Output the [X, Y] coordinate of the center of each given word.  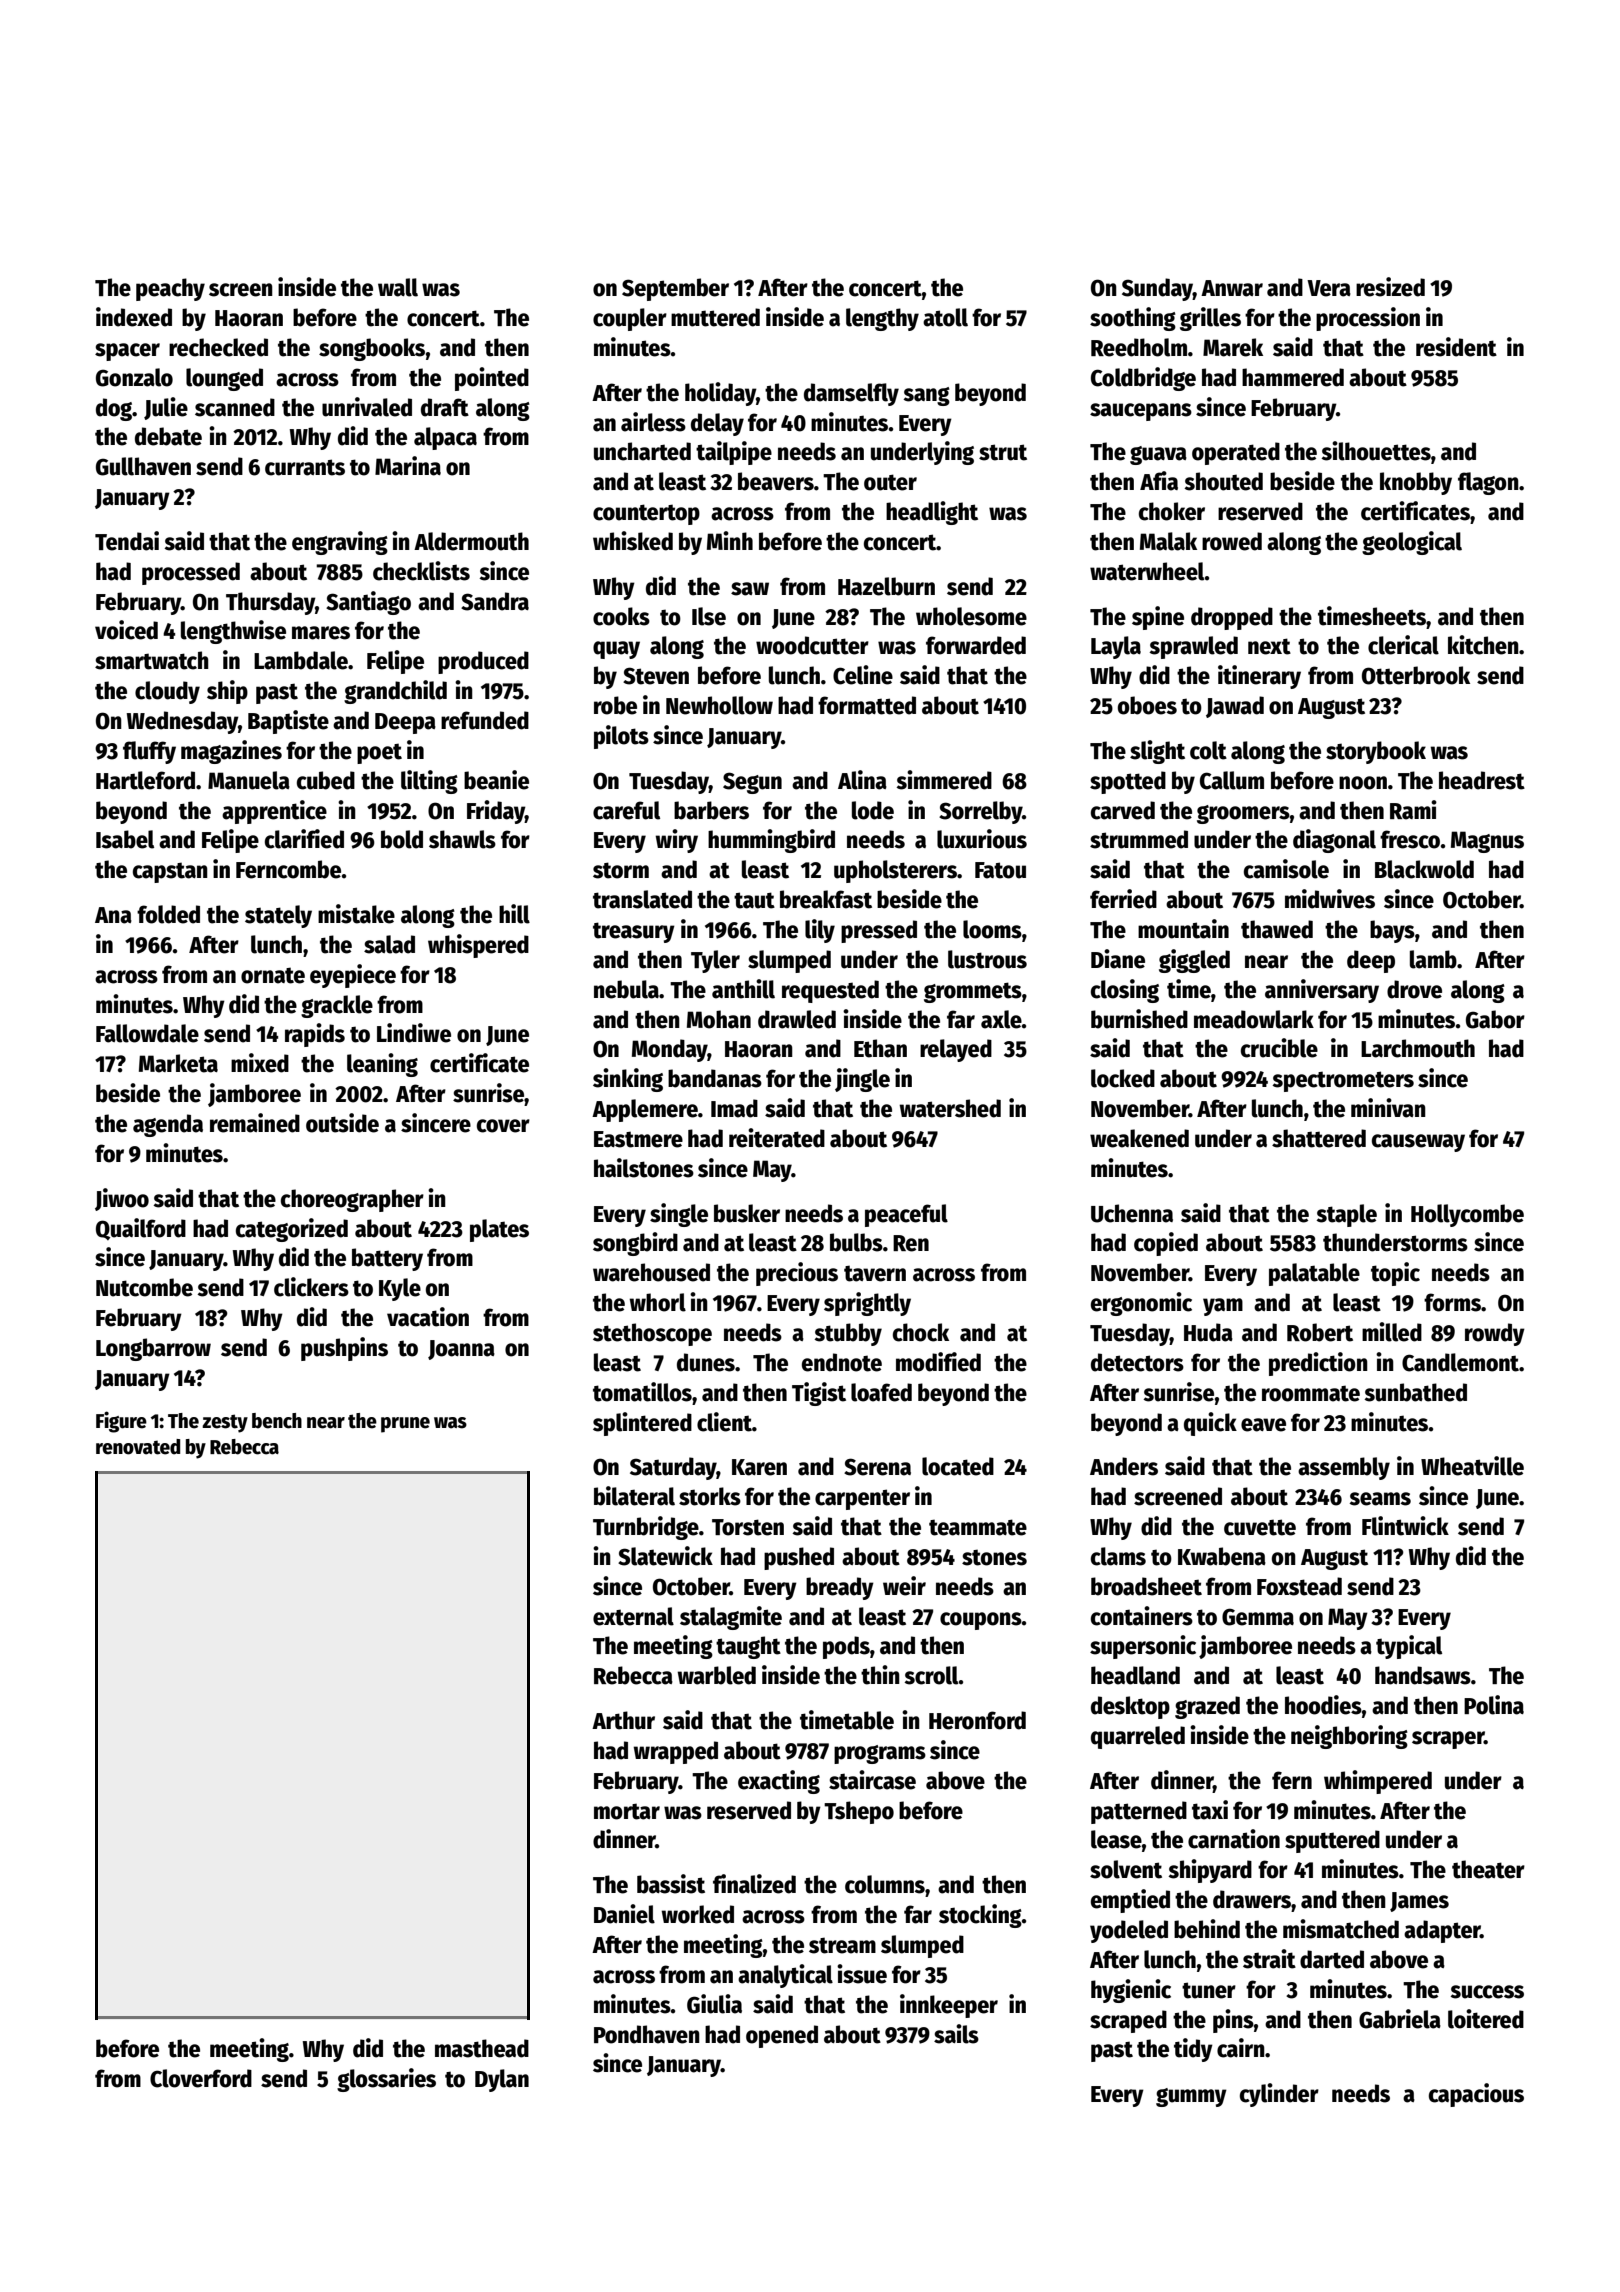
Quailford [141, 1229]
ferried [1123, 899]
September [675, 289]
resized [1390, 287]
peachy [170, 289]
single [679, 1215]
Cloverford [201, 2078]
